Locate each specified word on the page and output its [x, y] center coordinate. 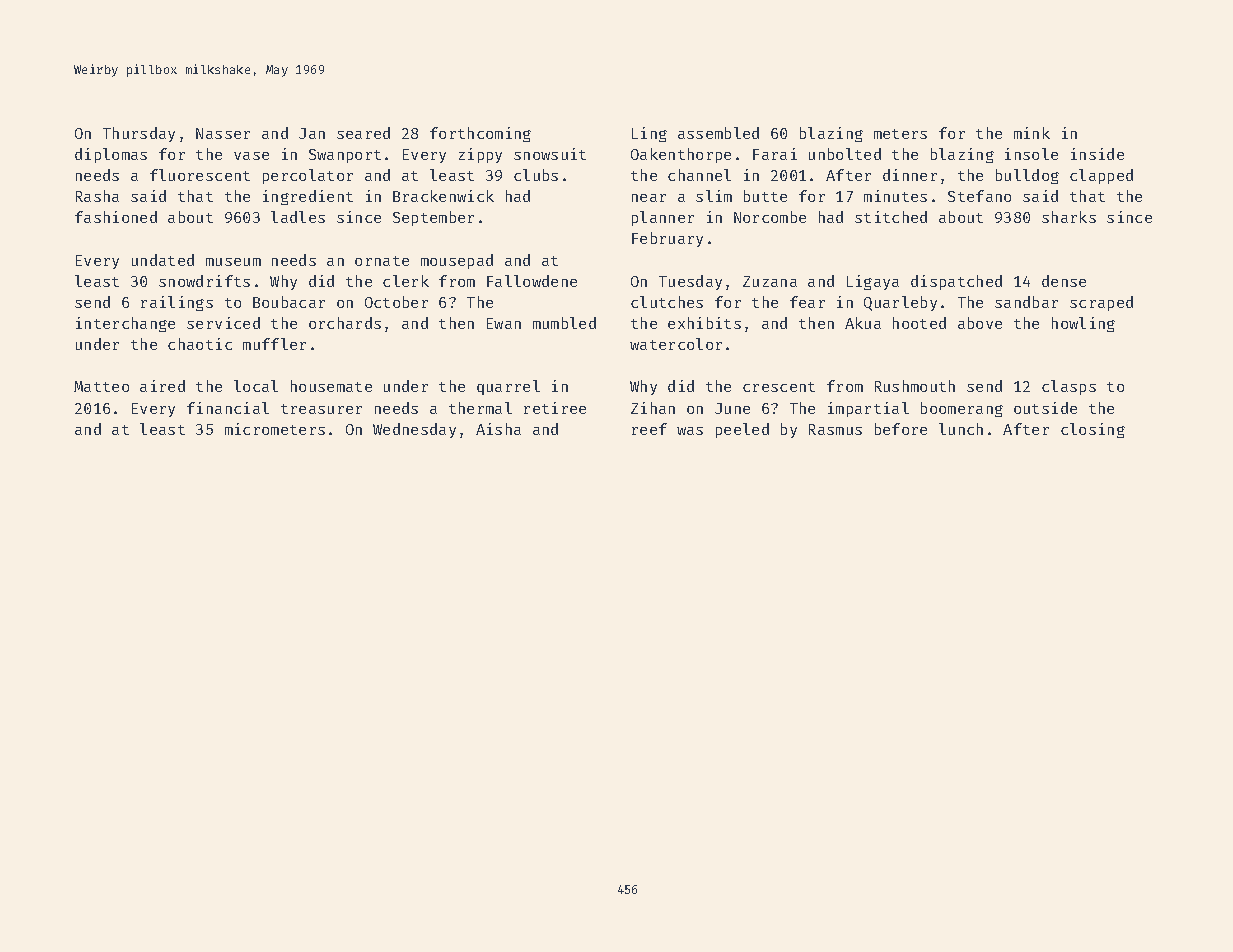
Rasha [97, 196]
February [667, 239]
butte [765, 196]
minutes [895, 196]
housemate [331, 386]
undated [163, 260]
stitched [891, 217]
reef [649, 429]
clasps [1069, 387]
